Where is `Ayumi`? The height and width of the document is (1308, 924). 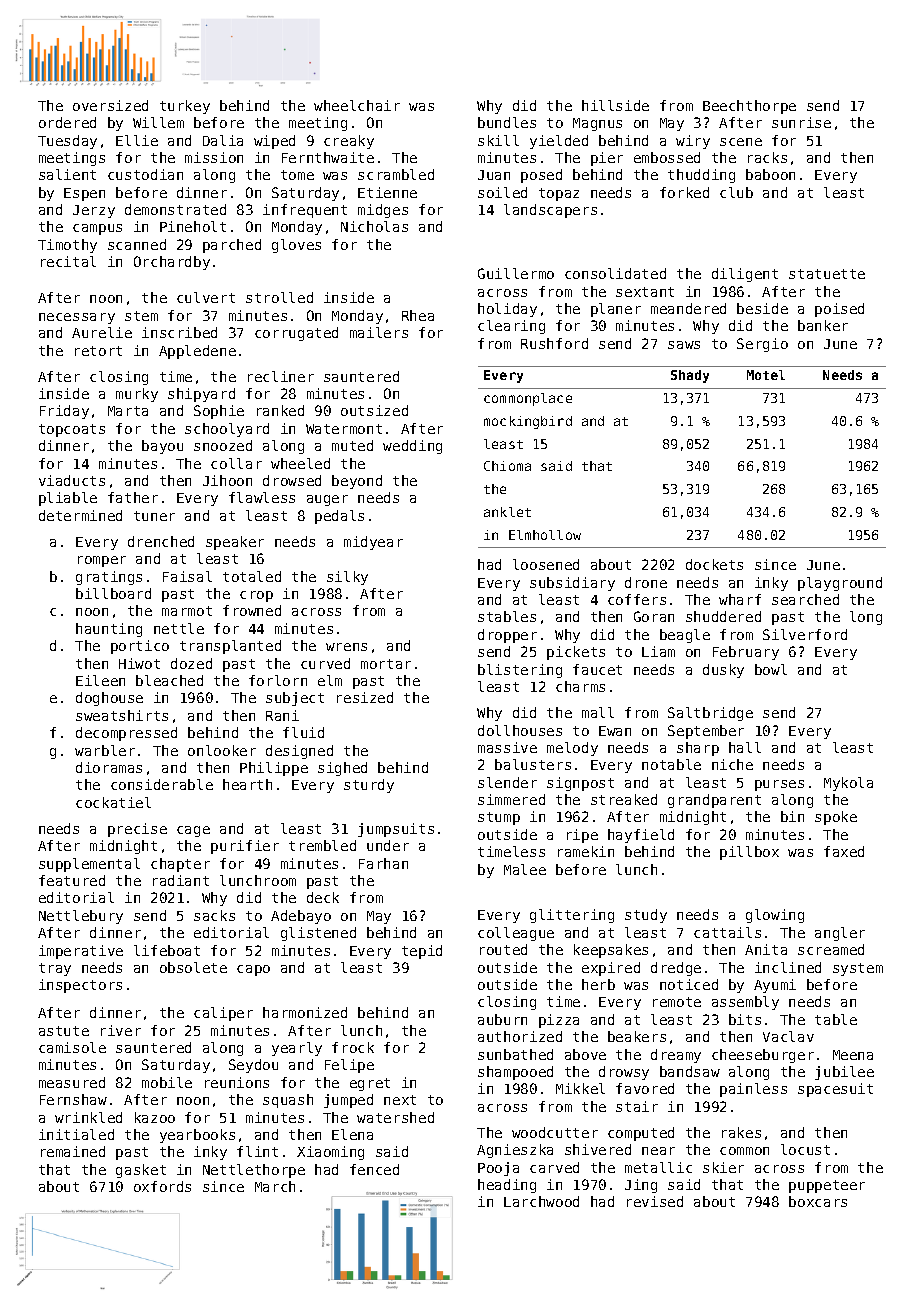
Ayumi is located at coordinates (775, 986).
